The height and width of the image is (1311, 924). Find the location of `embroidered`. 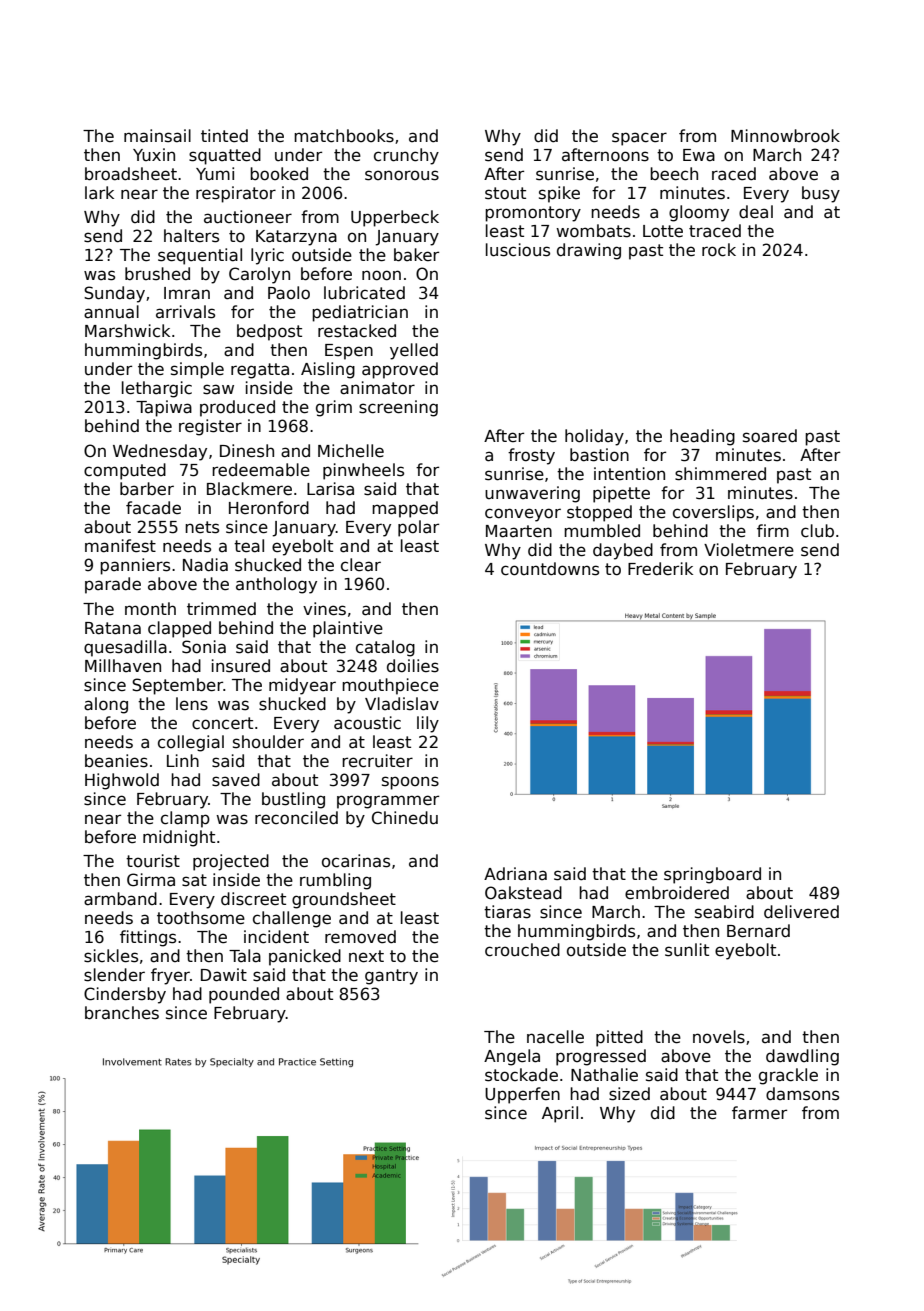

embroidered is located at coordinates (677, 893).
